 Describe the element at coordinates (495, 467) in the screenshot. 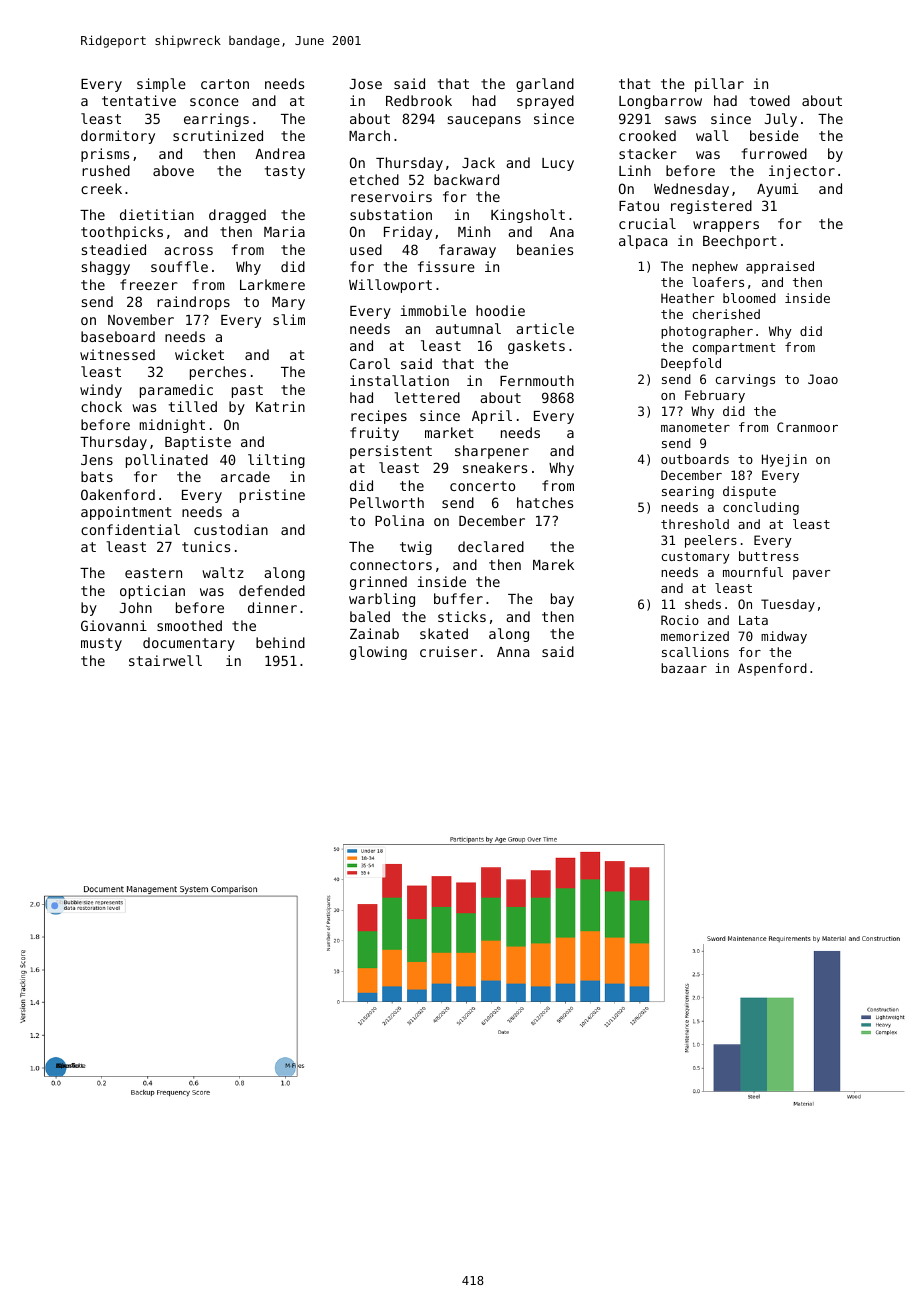

I see `sneakers` at that location.
